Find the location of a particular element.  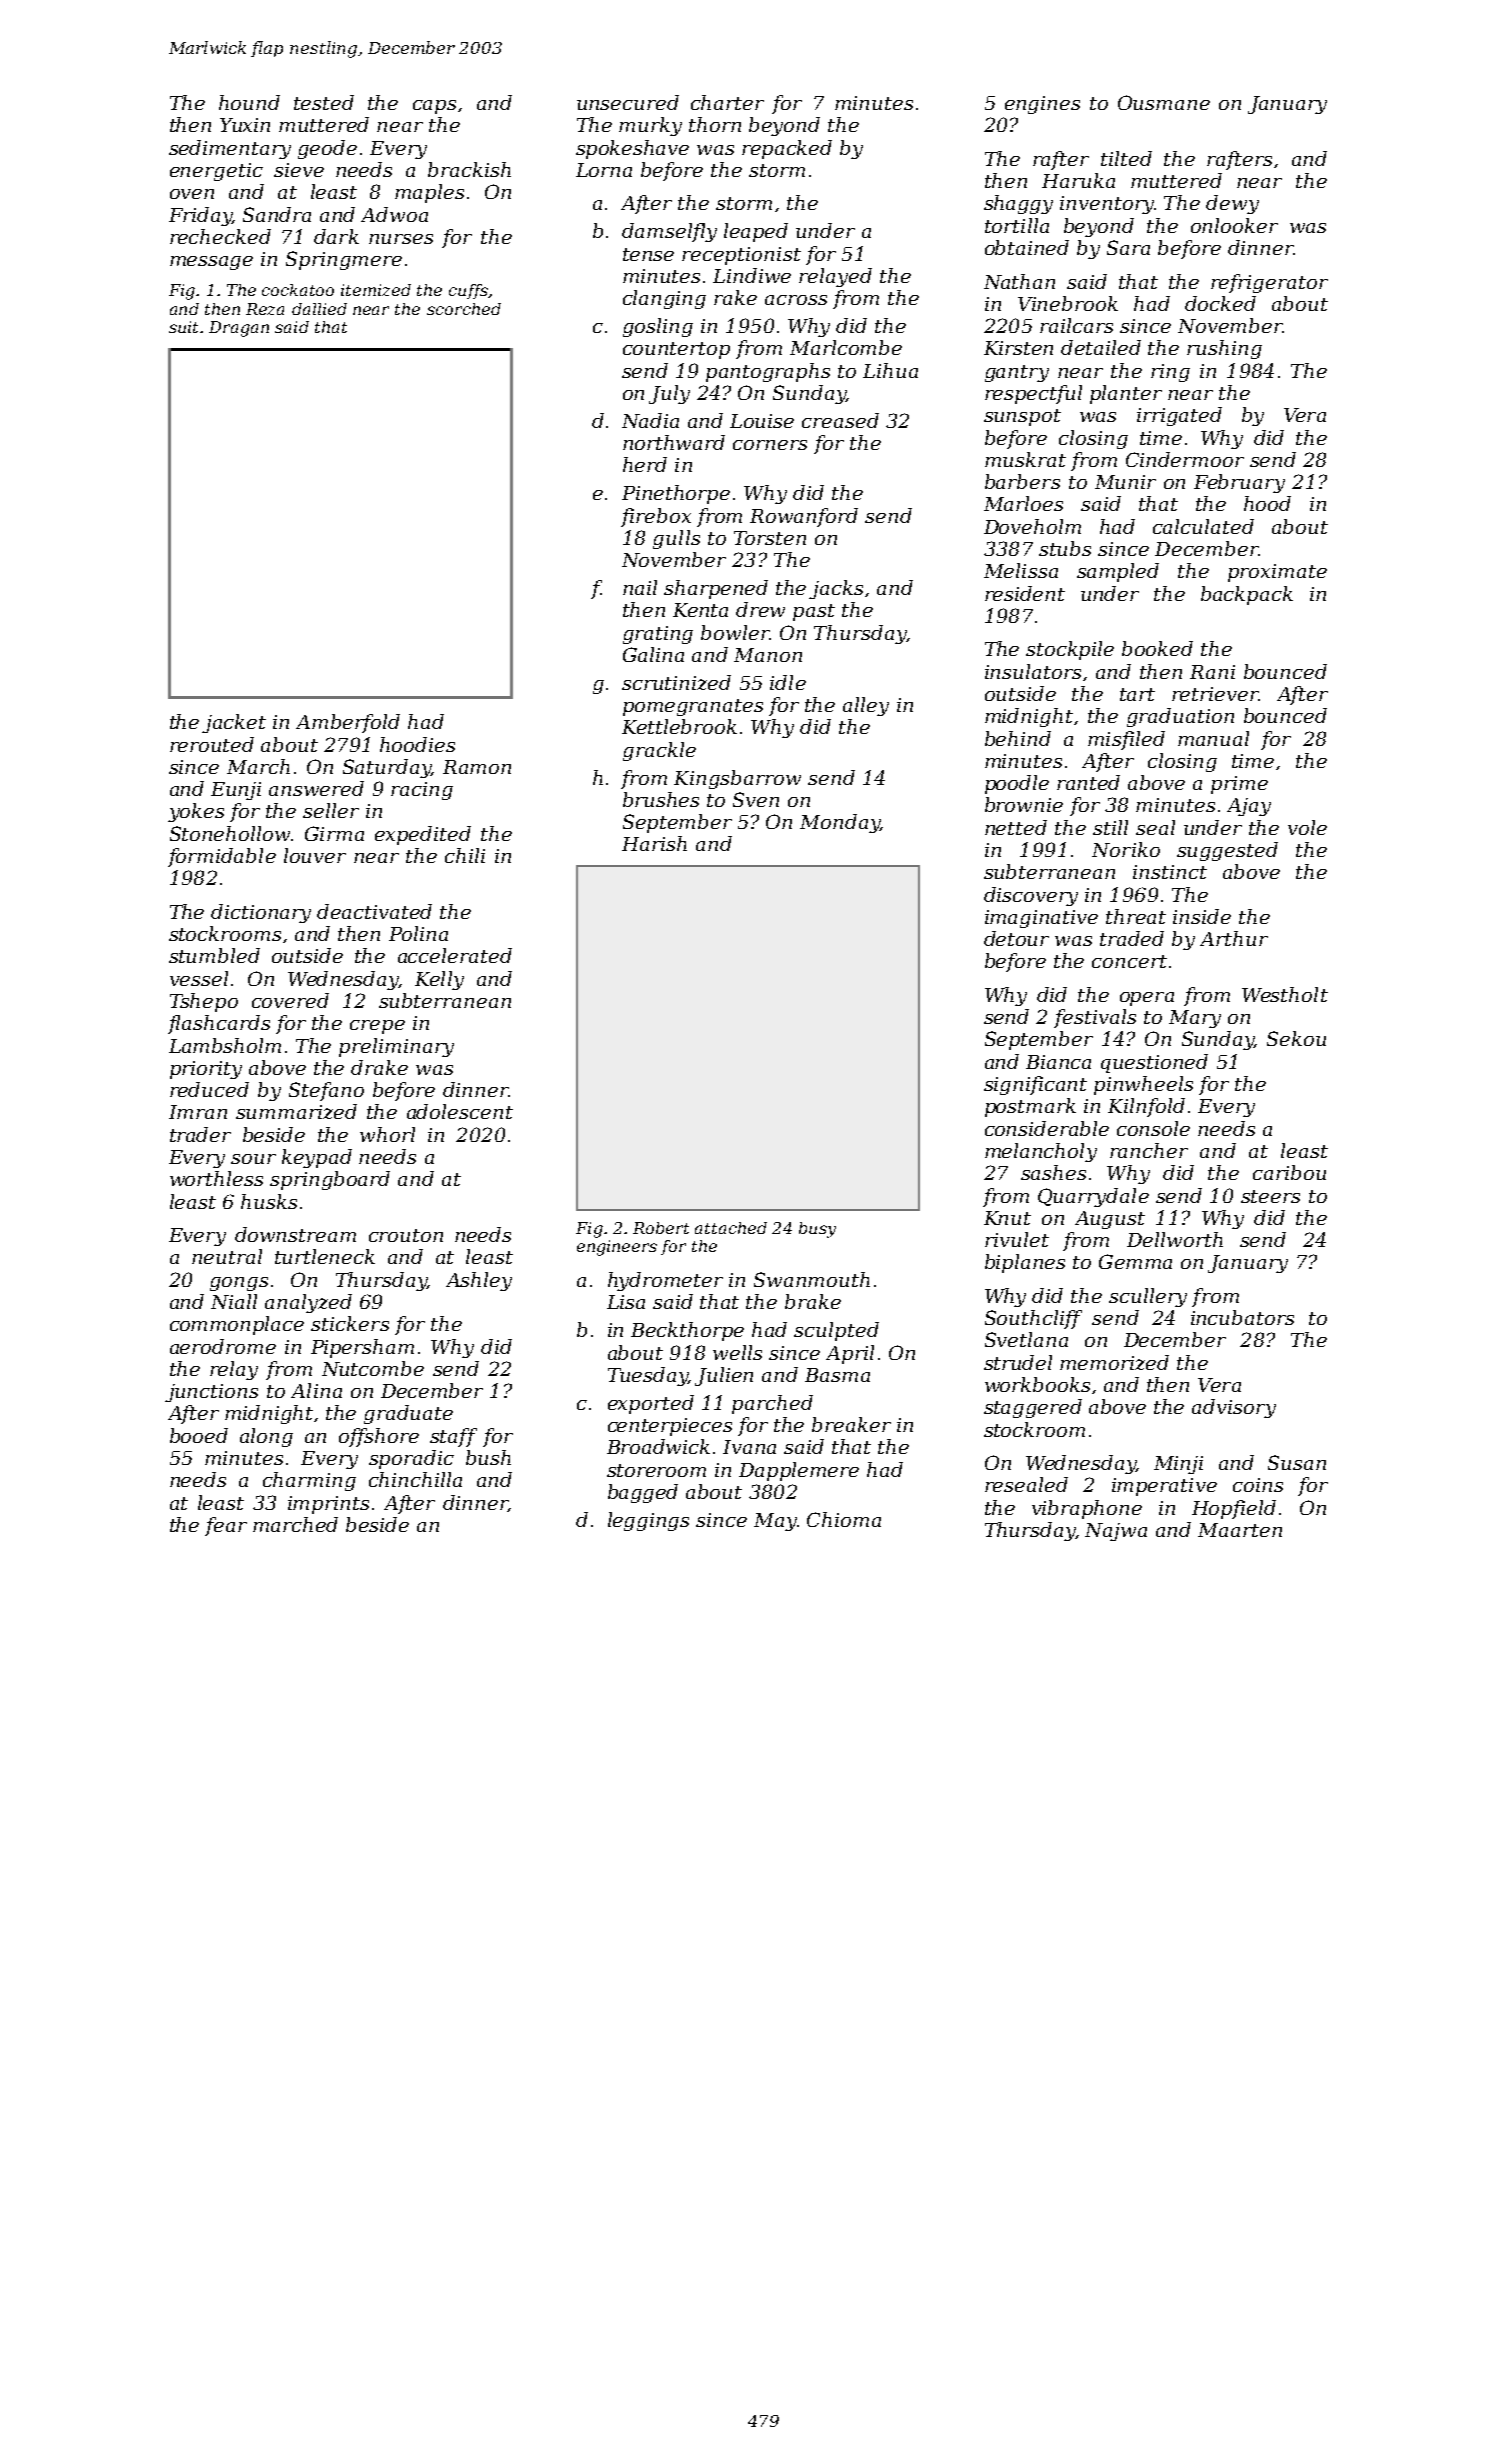

clanging is located at coordinates (664, 299).
